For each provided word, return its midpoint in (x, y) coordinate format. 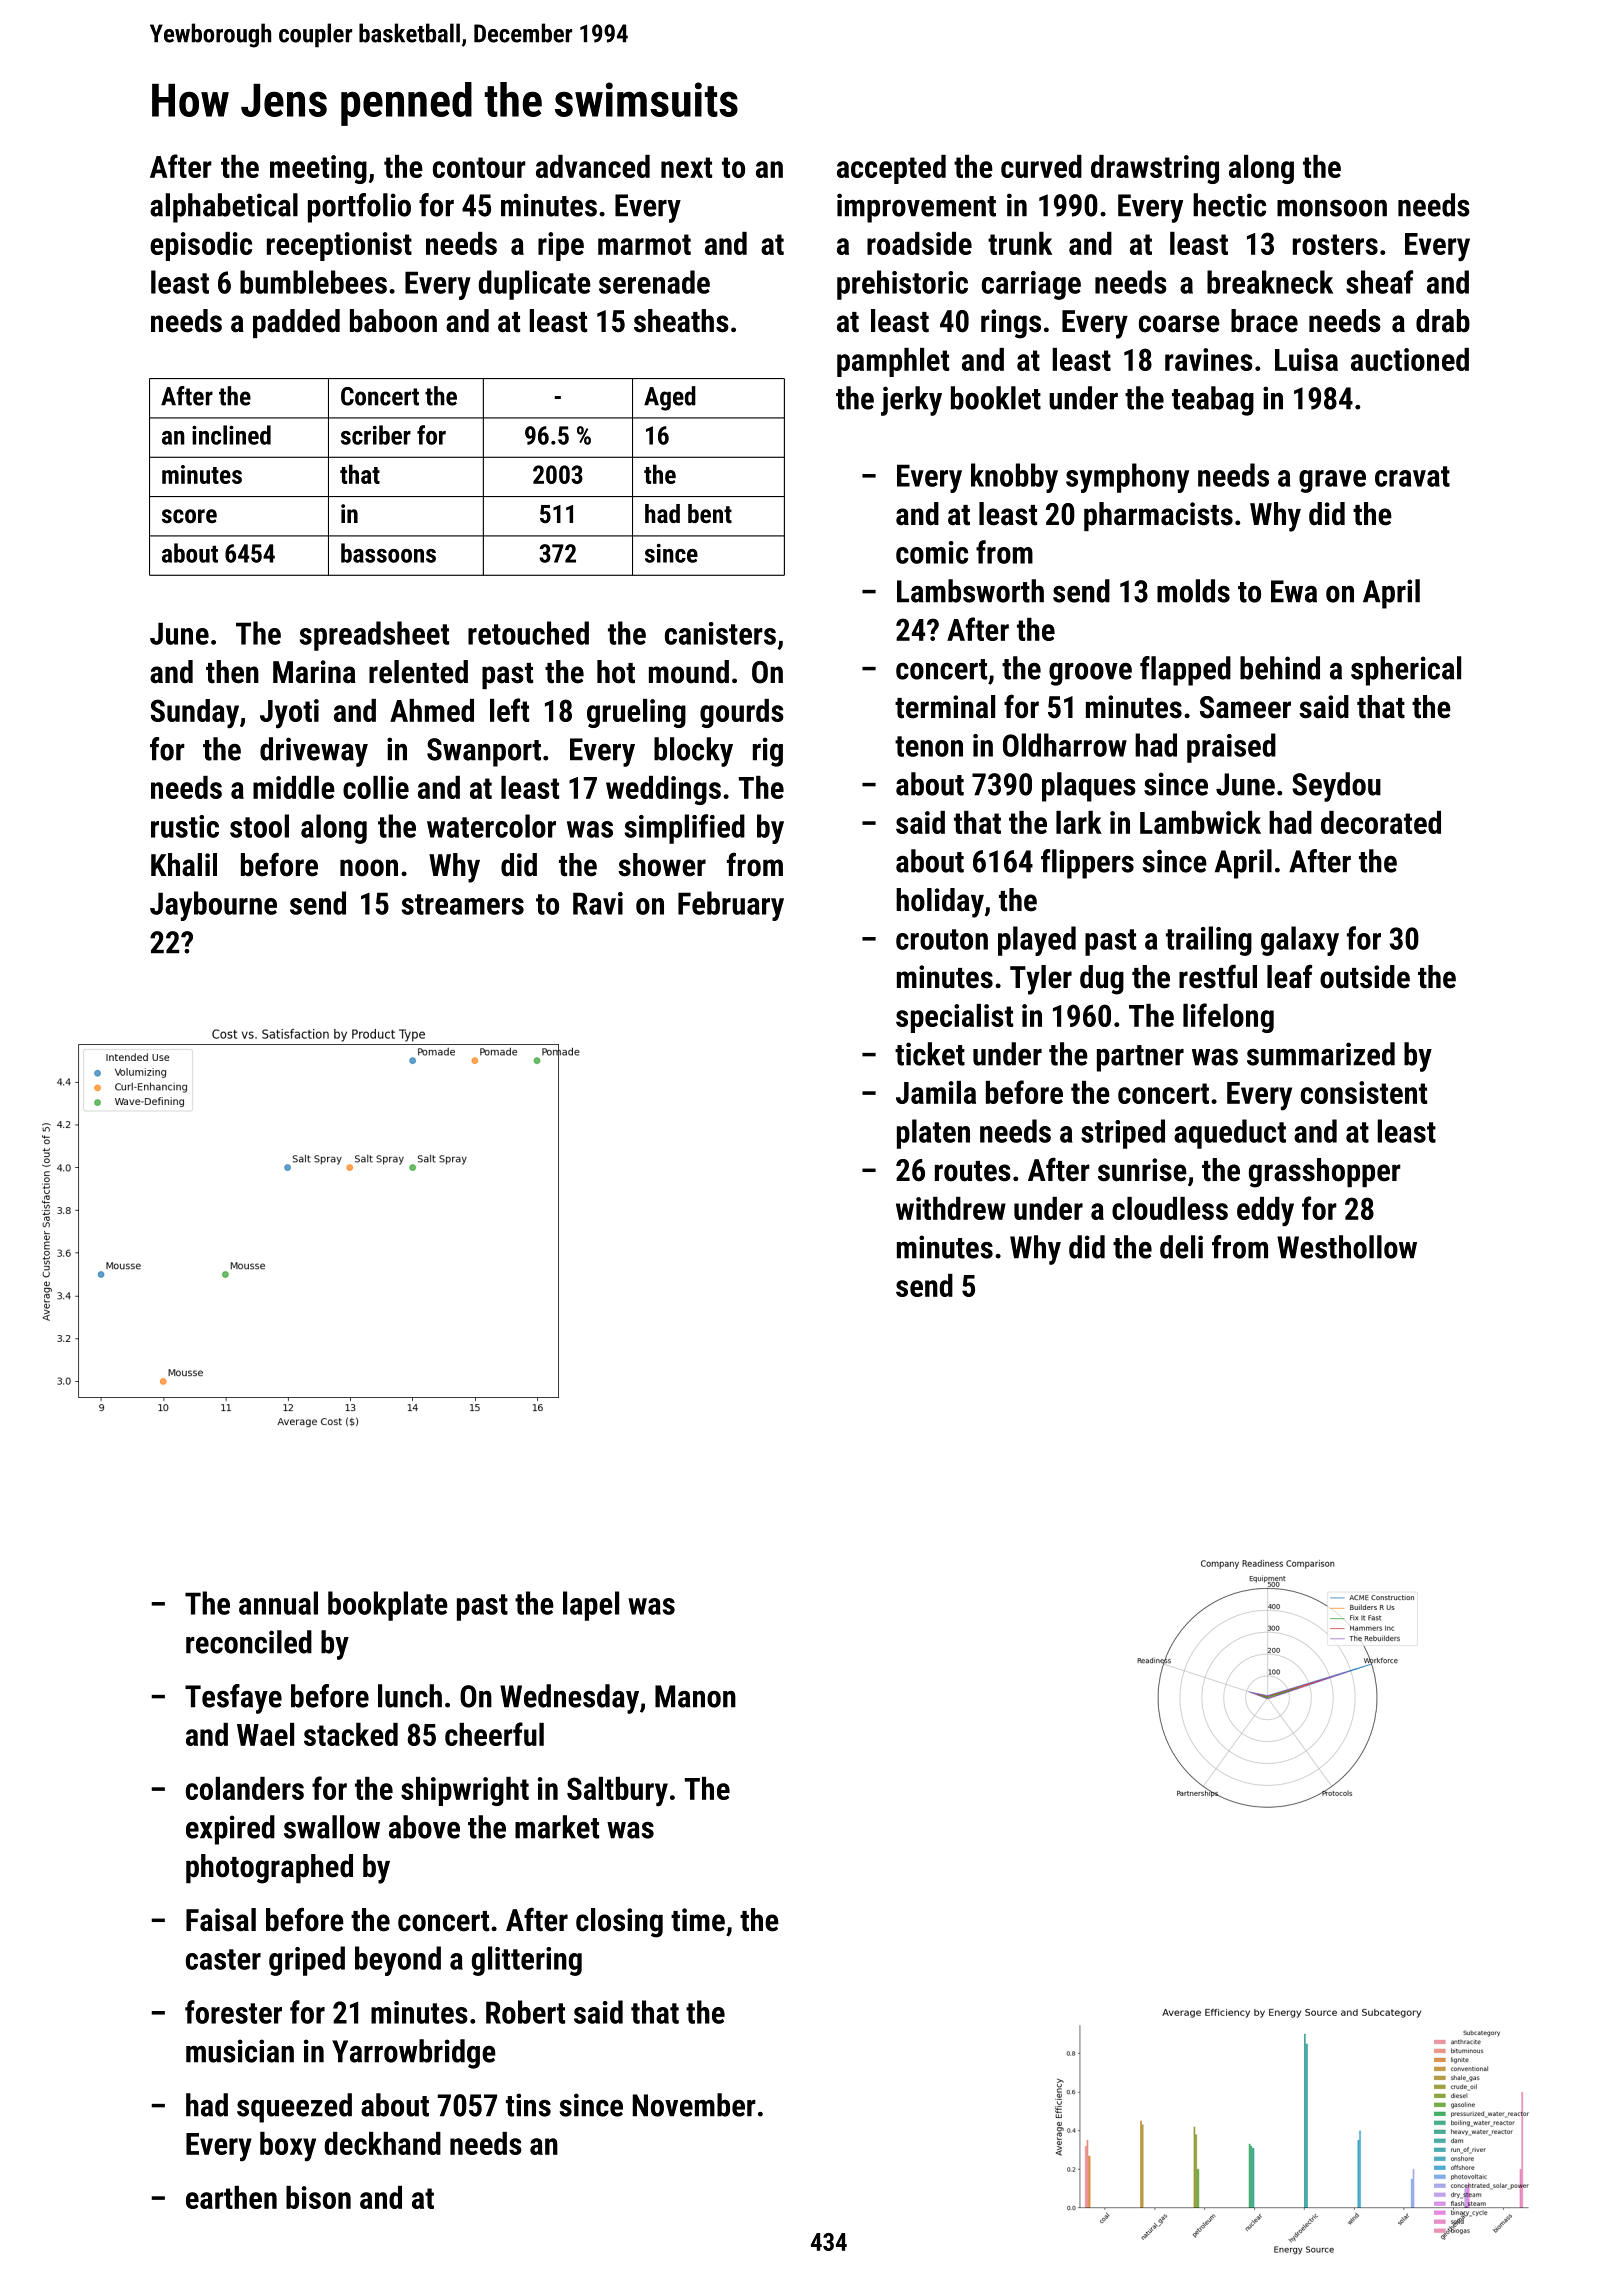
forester (233, 2012)
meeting (318, 169)
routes (973, 1171)
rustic (185, 826)
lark (1079, 822)
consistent (1364, 1092)
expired (230, 1830)
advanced (593, 166)
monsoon (1332, 208)
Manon (695, 1696)
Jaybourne (213, 906)
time (698, 1920)
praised (1231, 748)
